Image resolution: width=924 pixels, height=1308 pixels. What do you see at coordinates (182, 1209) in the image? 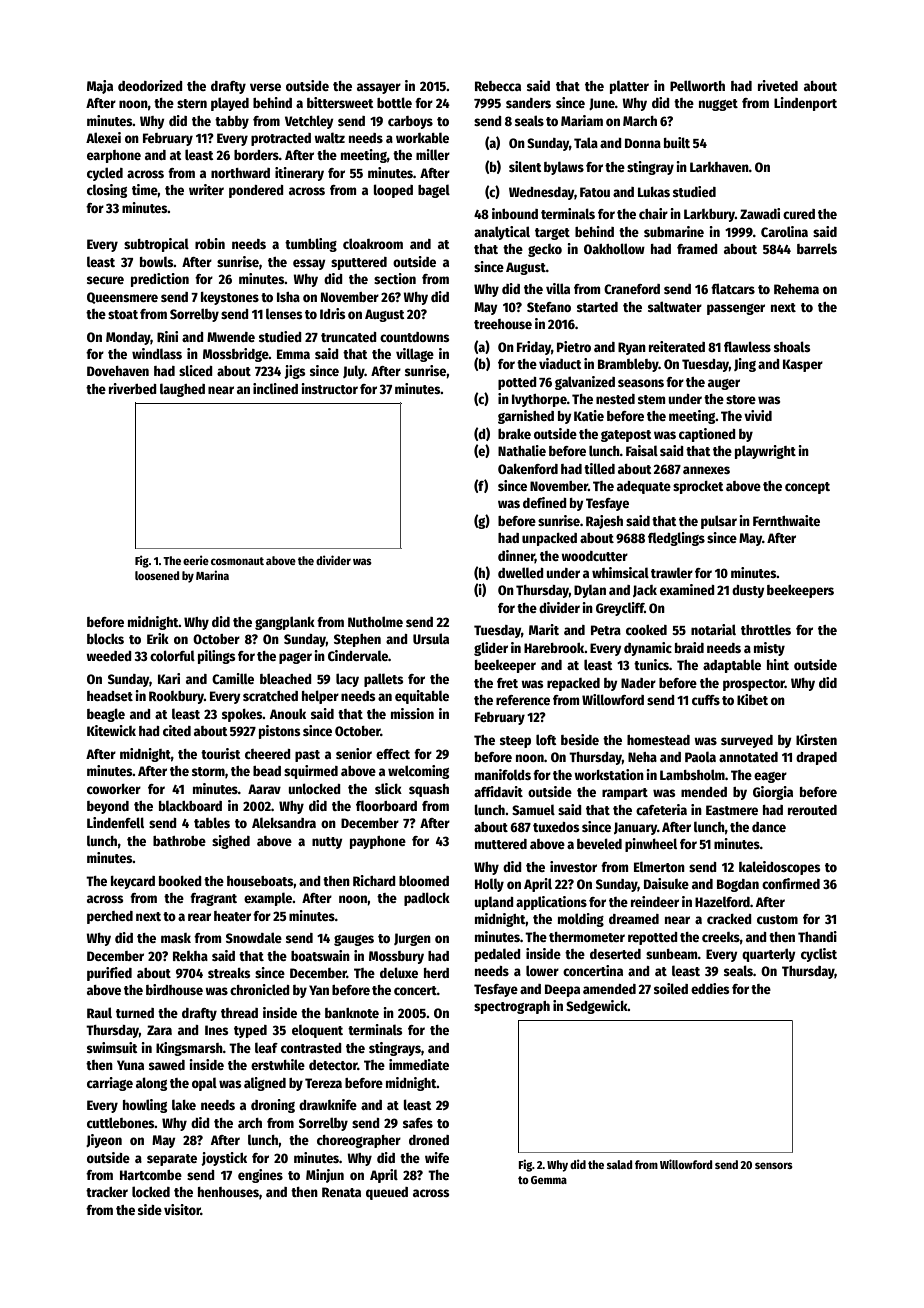
I see `visitor` at bounding box center [182, 1209].
